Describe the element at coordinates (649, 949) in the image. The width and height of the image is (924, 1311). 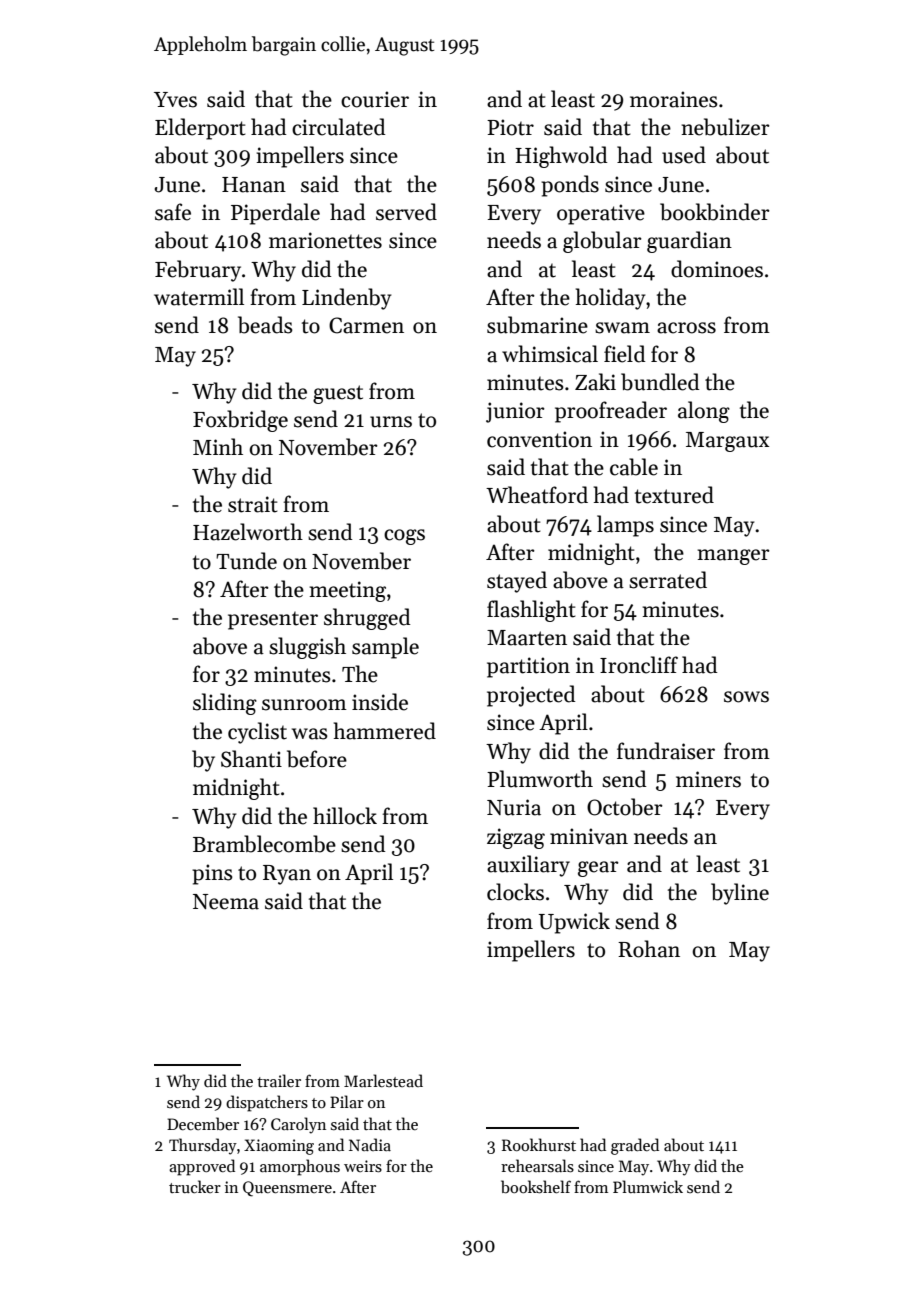
I see `Rohan` at that location.
